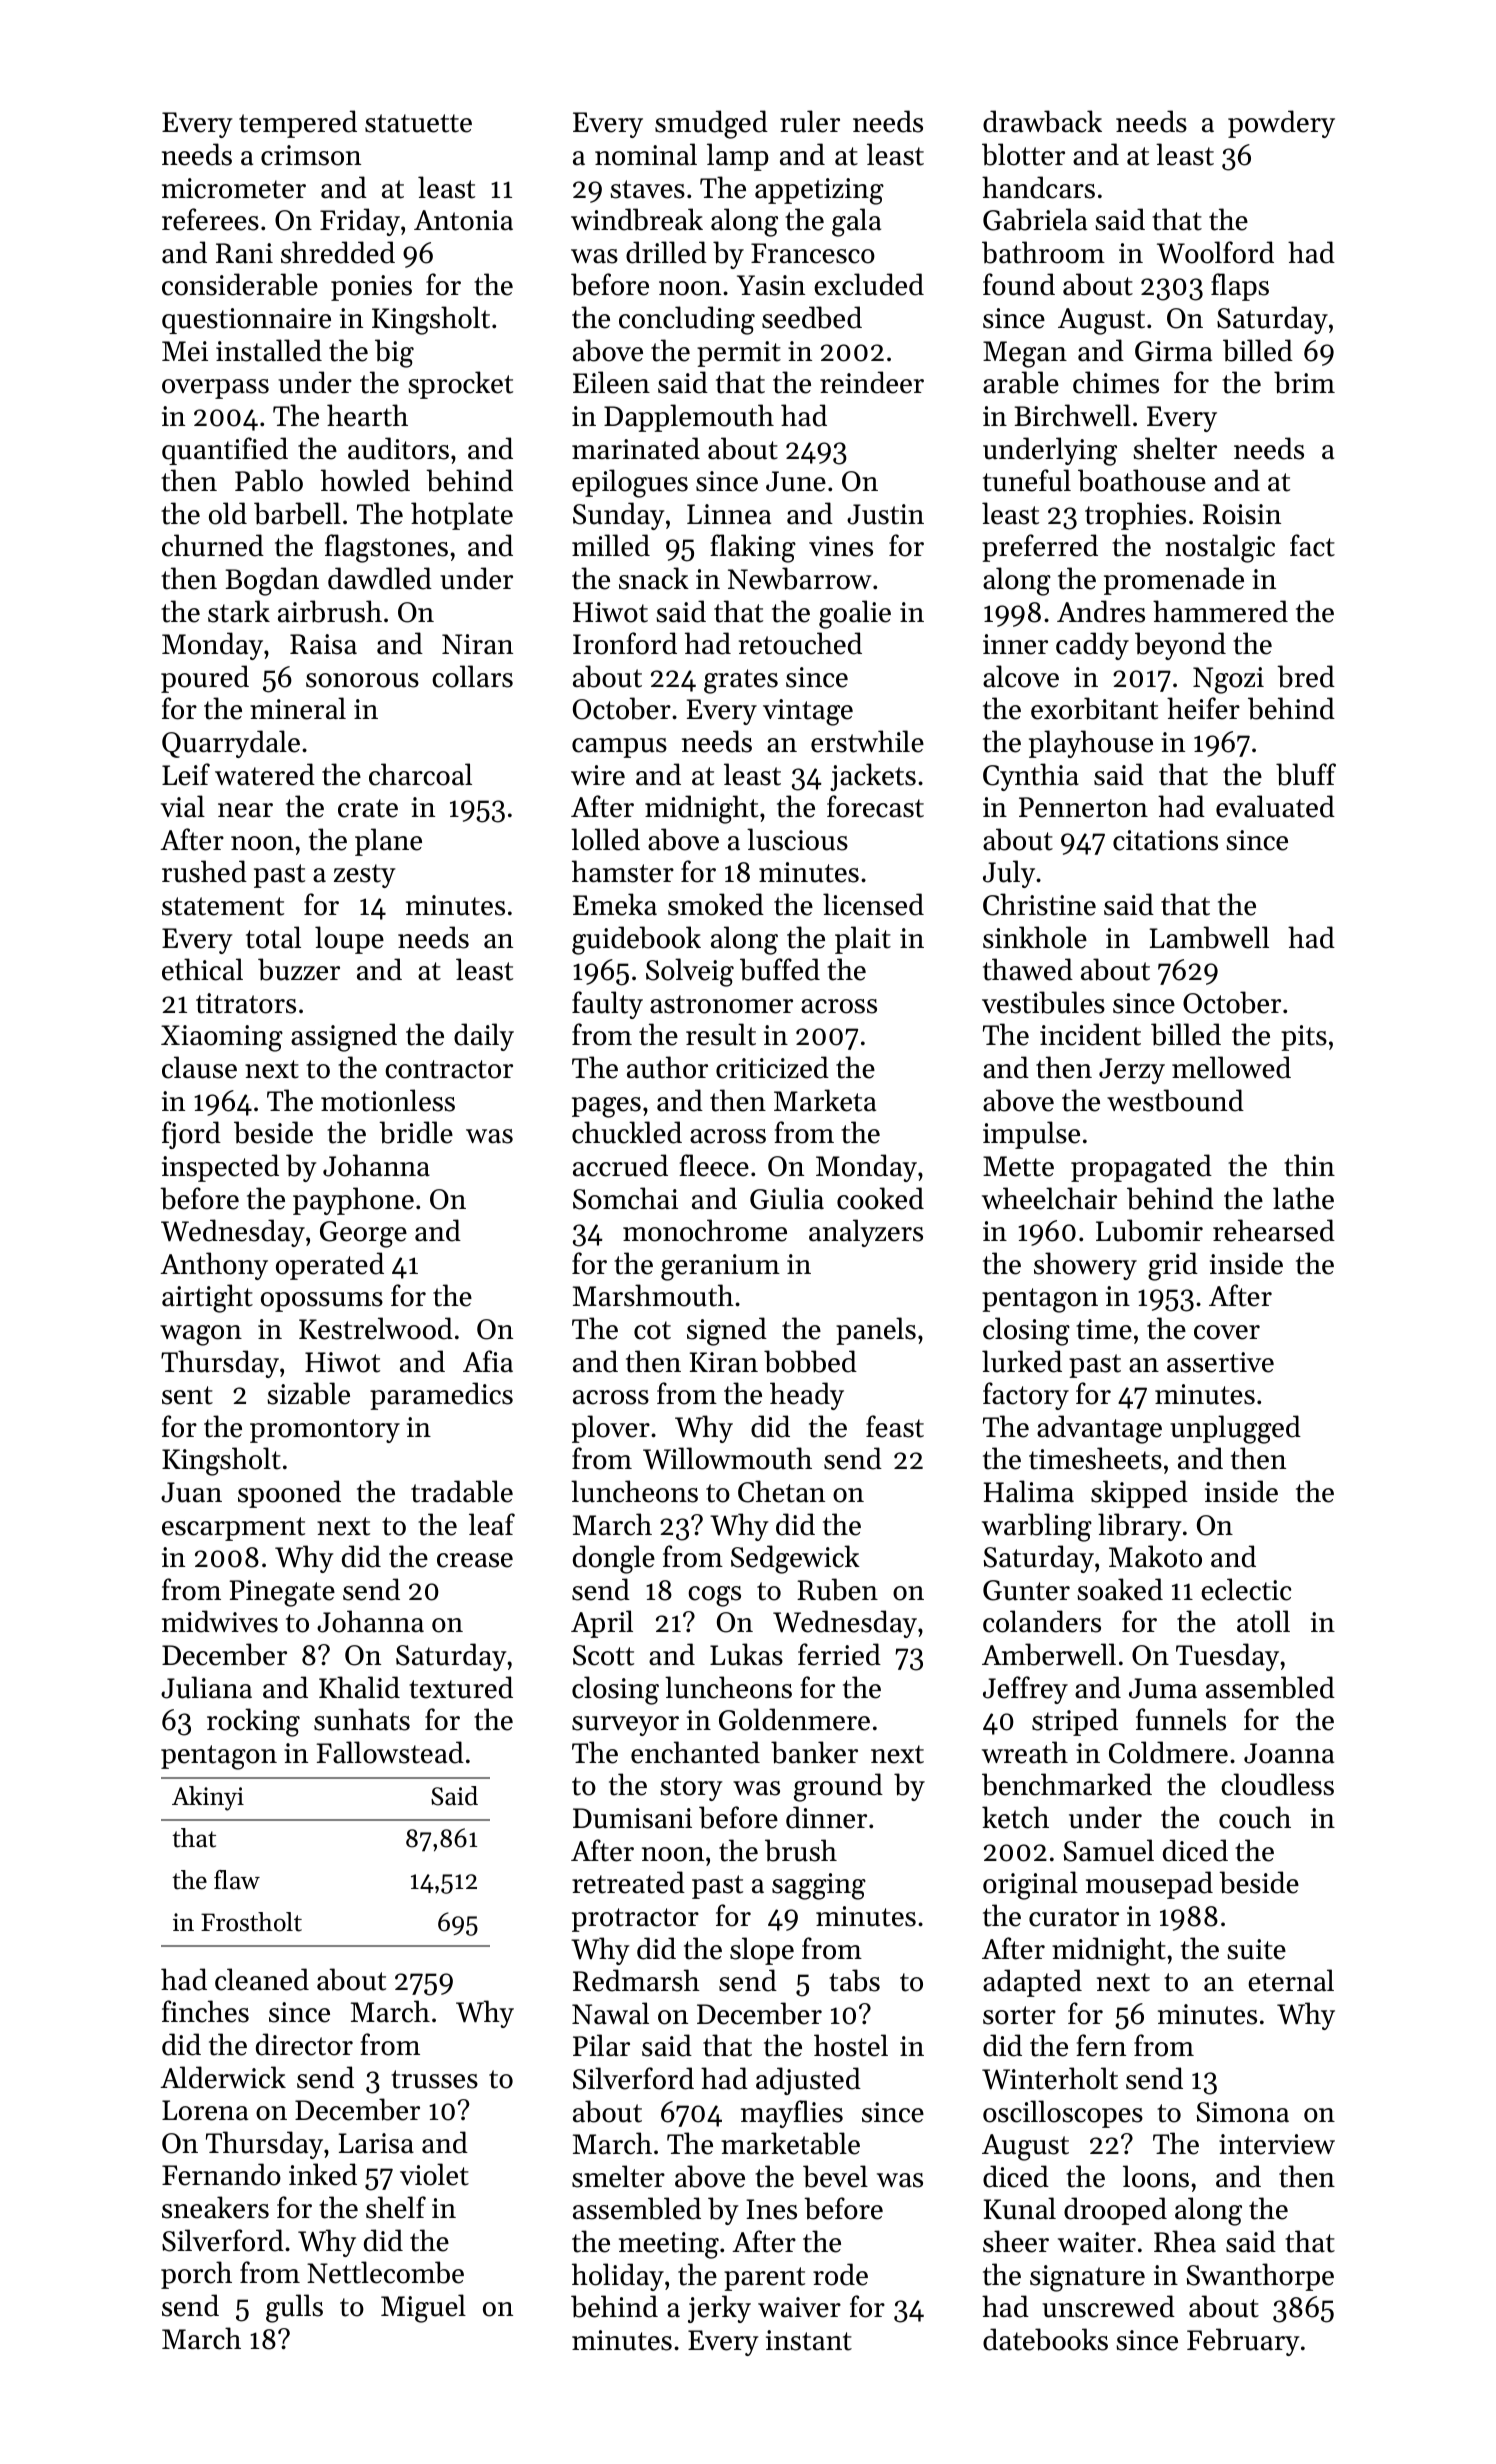 The image size is (1496, 2464). I want to click on February, so click(1243, 2342).
